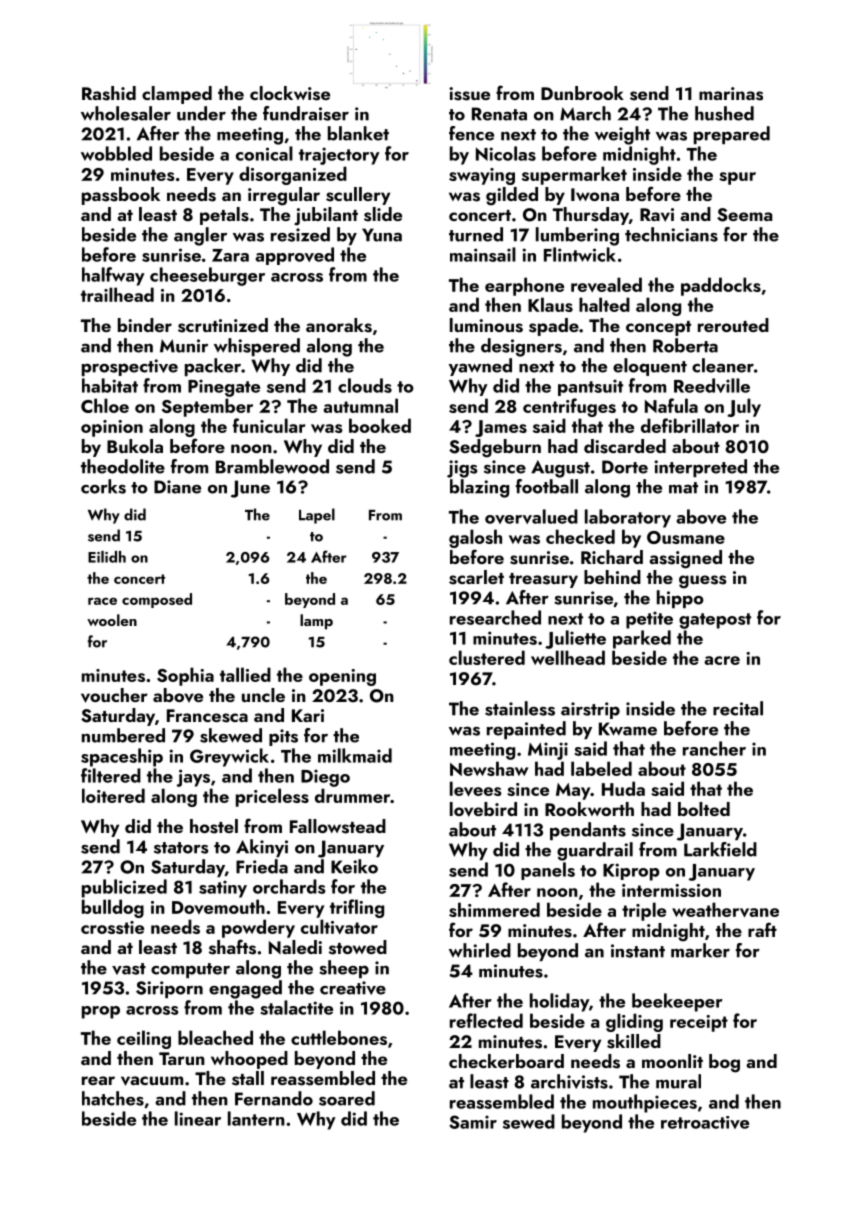  What do you see at coordinates (245, 674) in the image?
I see `tallied` at bounding box center [245, 674].
